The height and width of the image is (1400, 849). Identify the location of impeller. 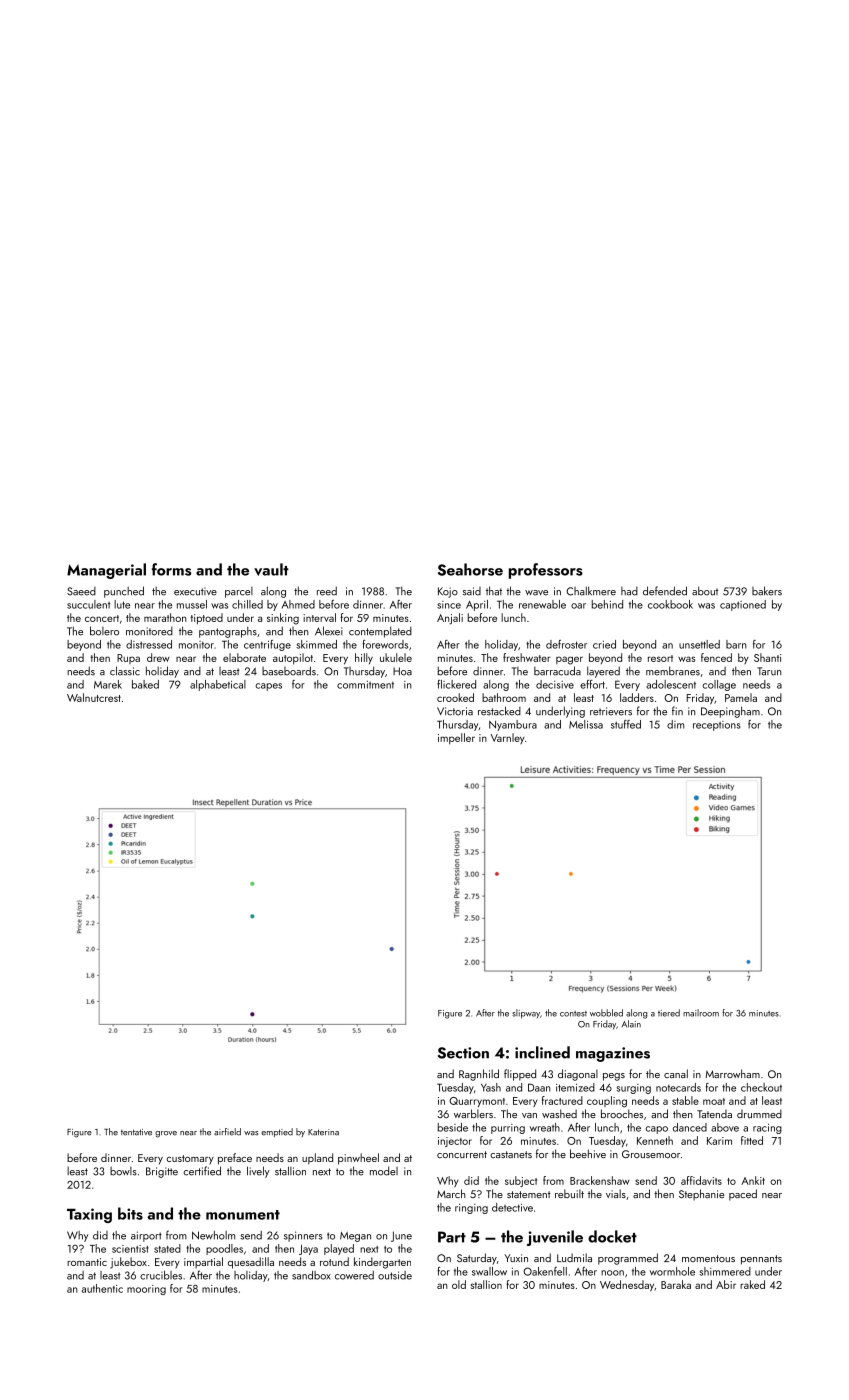
(456, 738).
